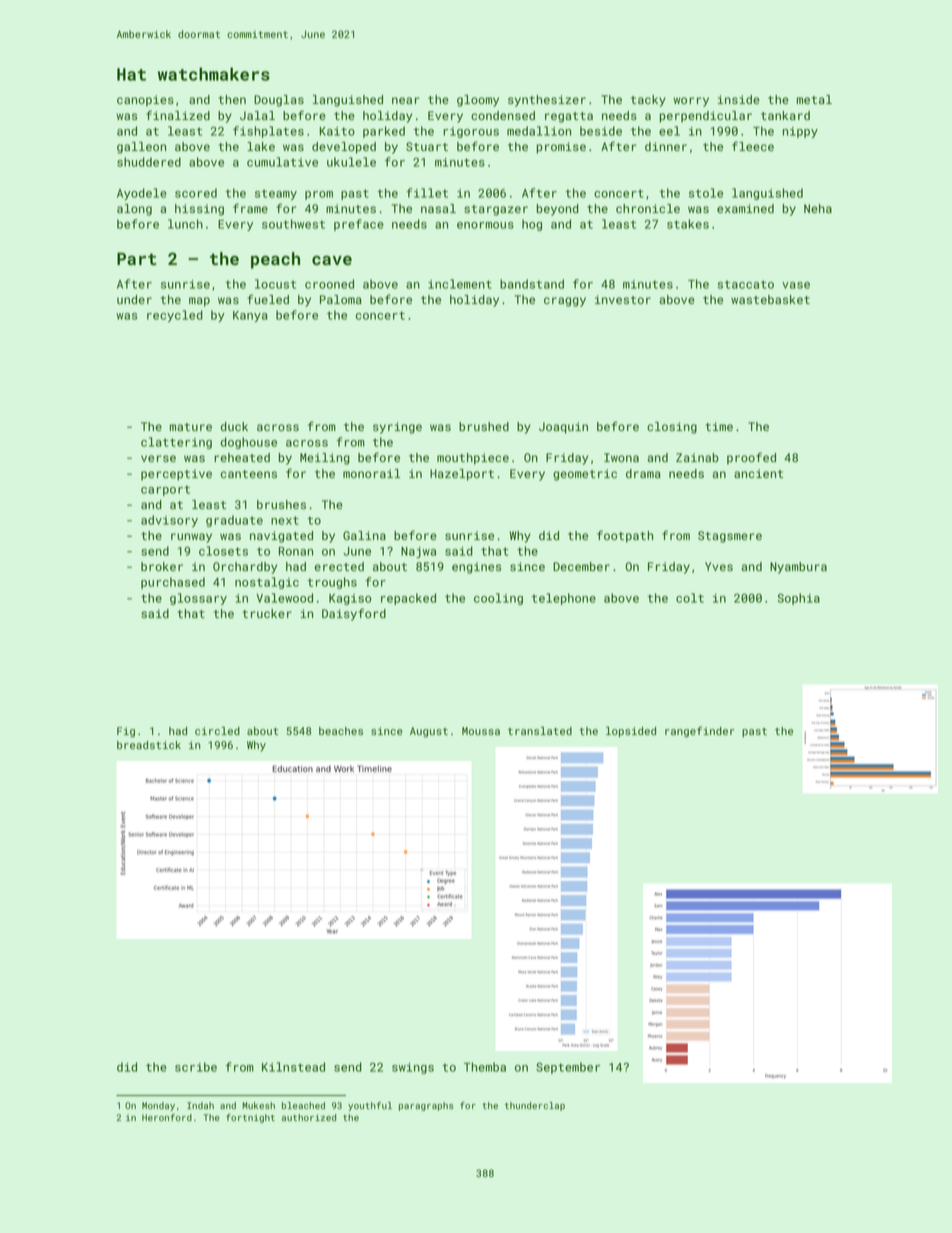  What do you see at coordinates (217, 730) in the page?
I see `circled` at bounding box center [217, 730].
